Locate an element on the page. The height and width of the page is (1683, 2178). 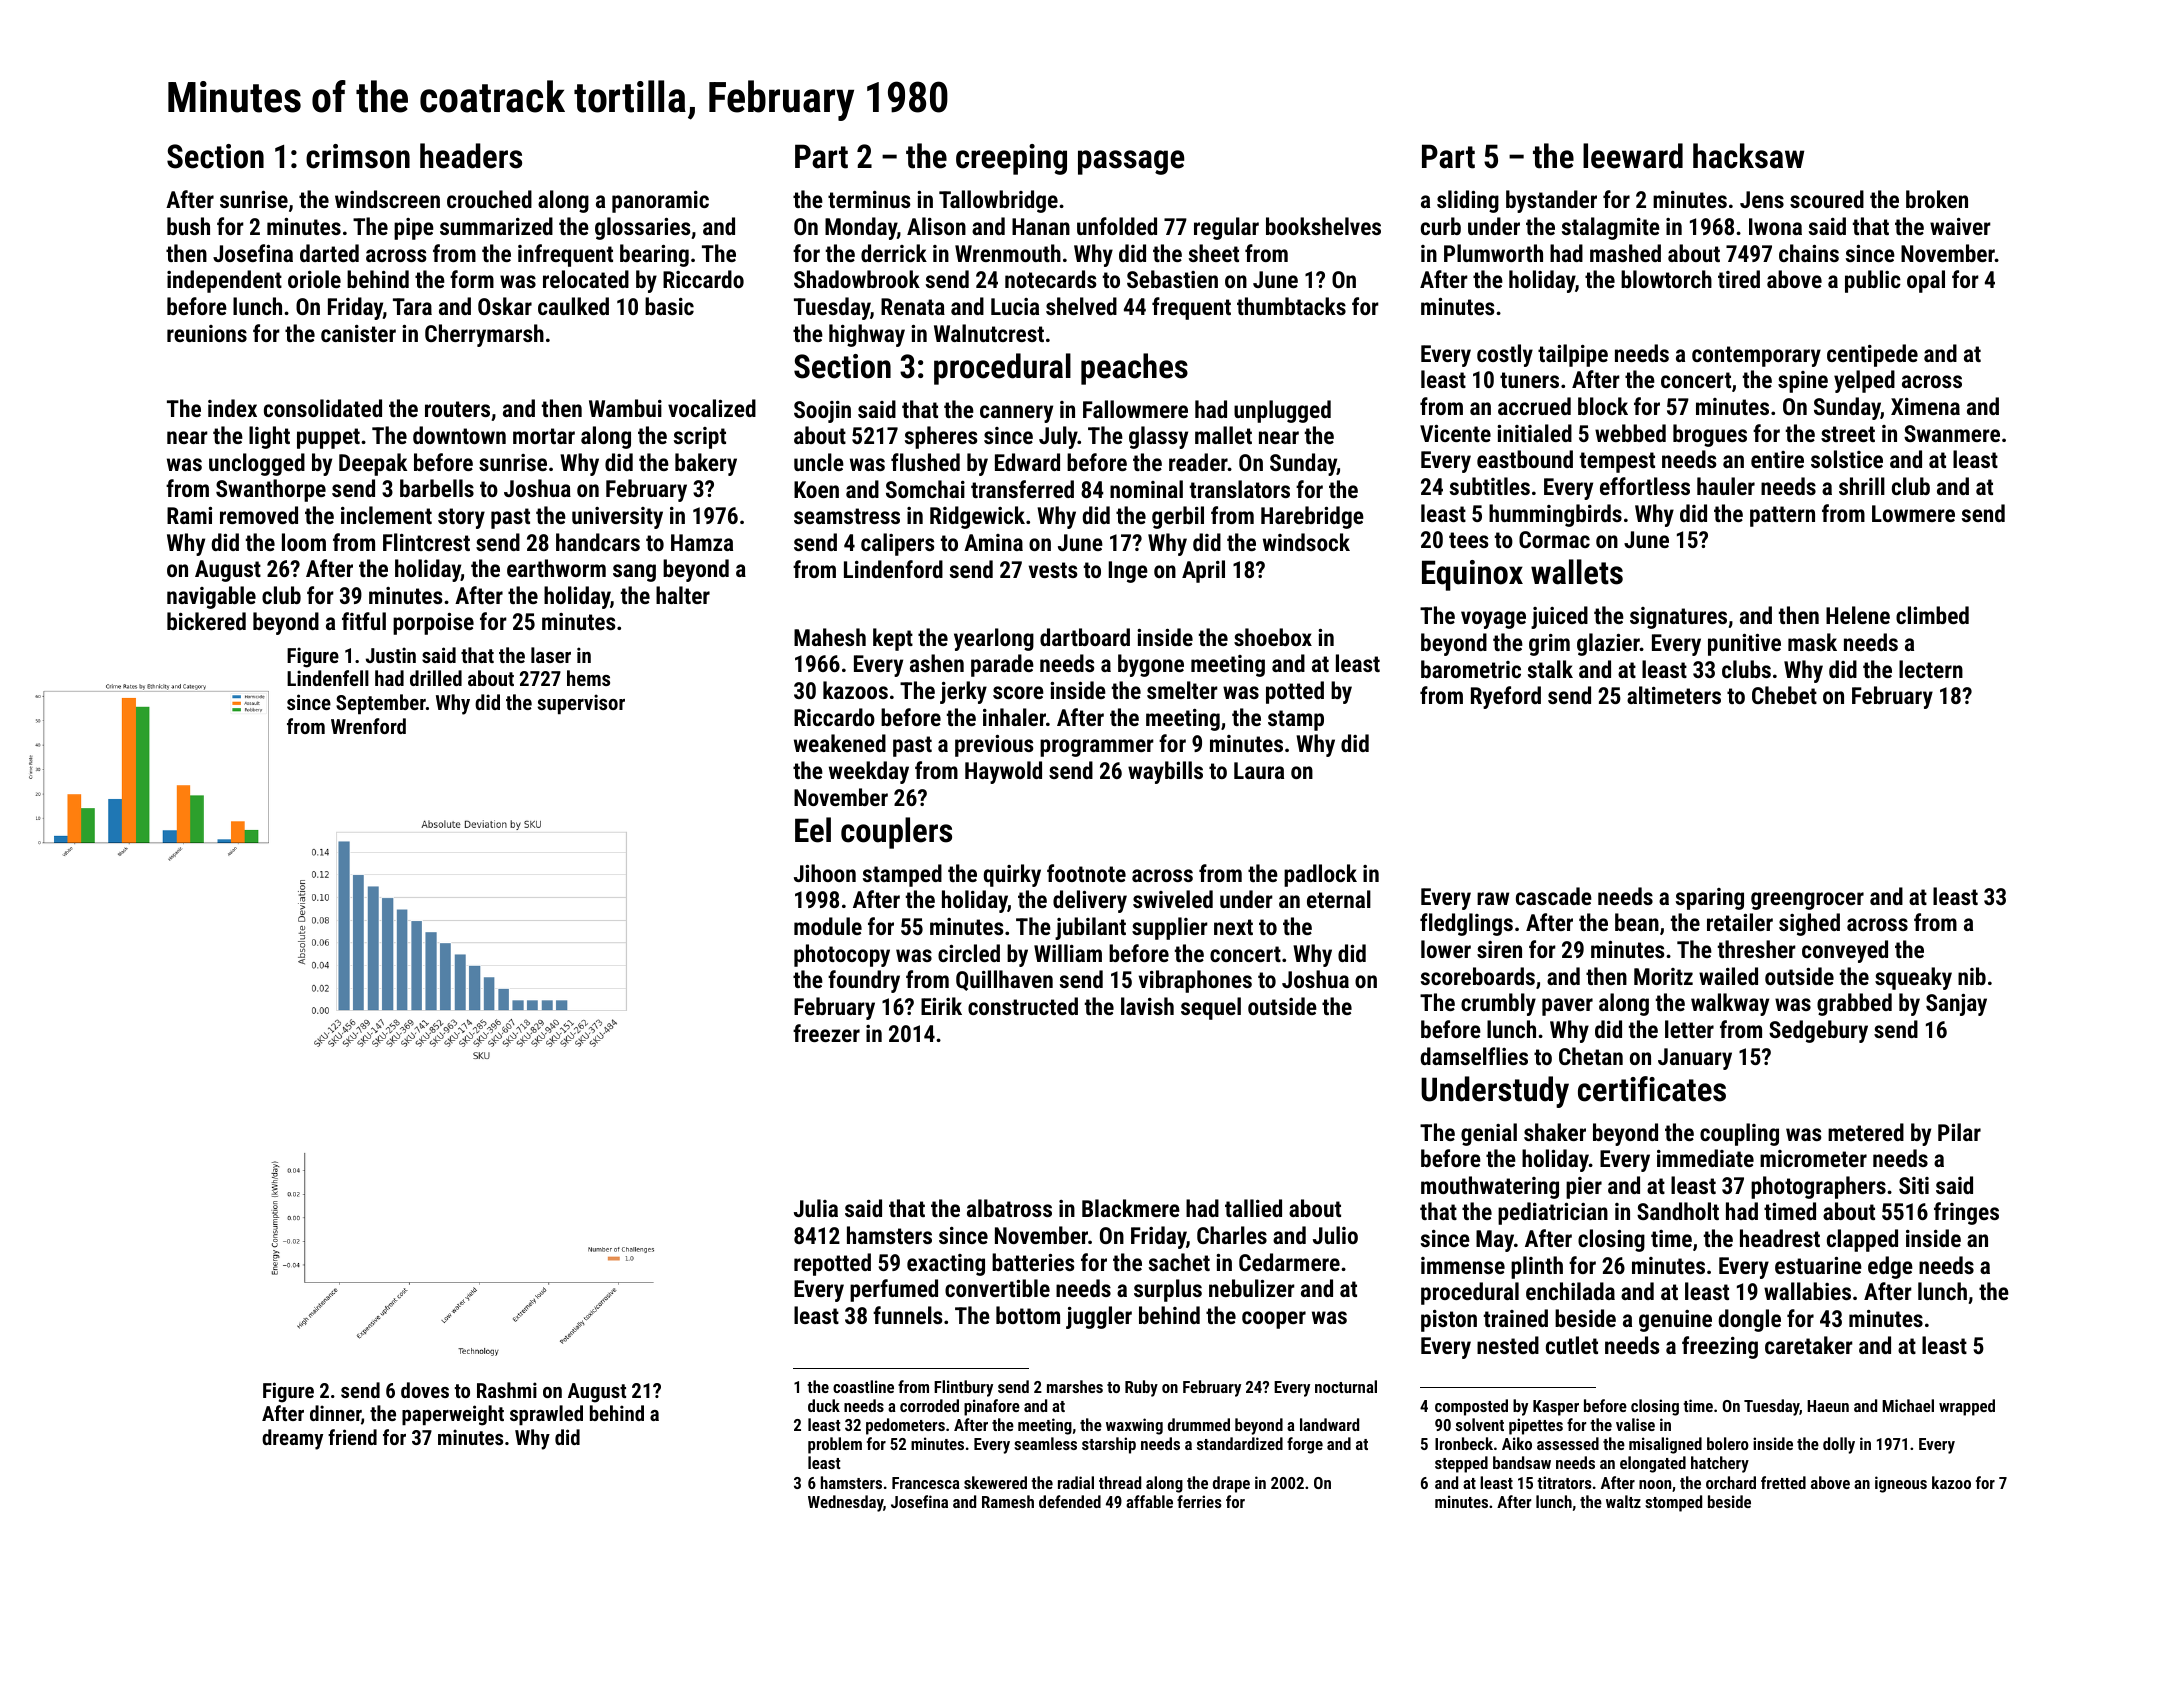
Wrenford is located at coordinates (368, 726).
